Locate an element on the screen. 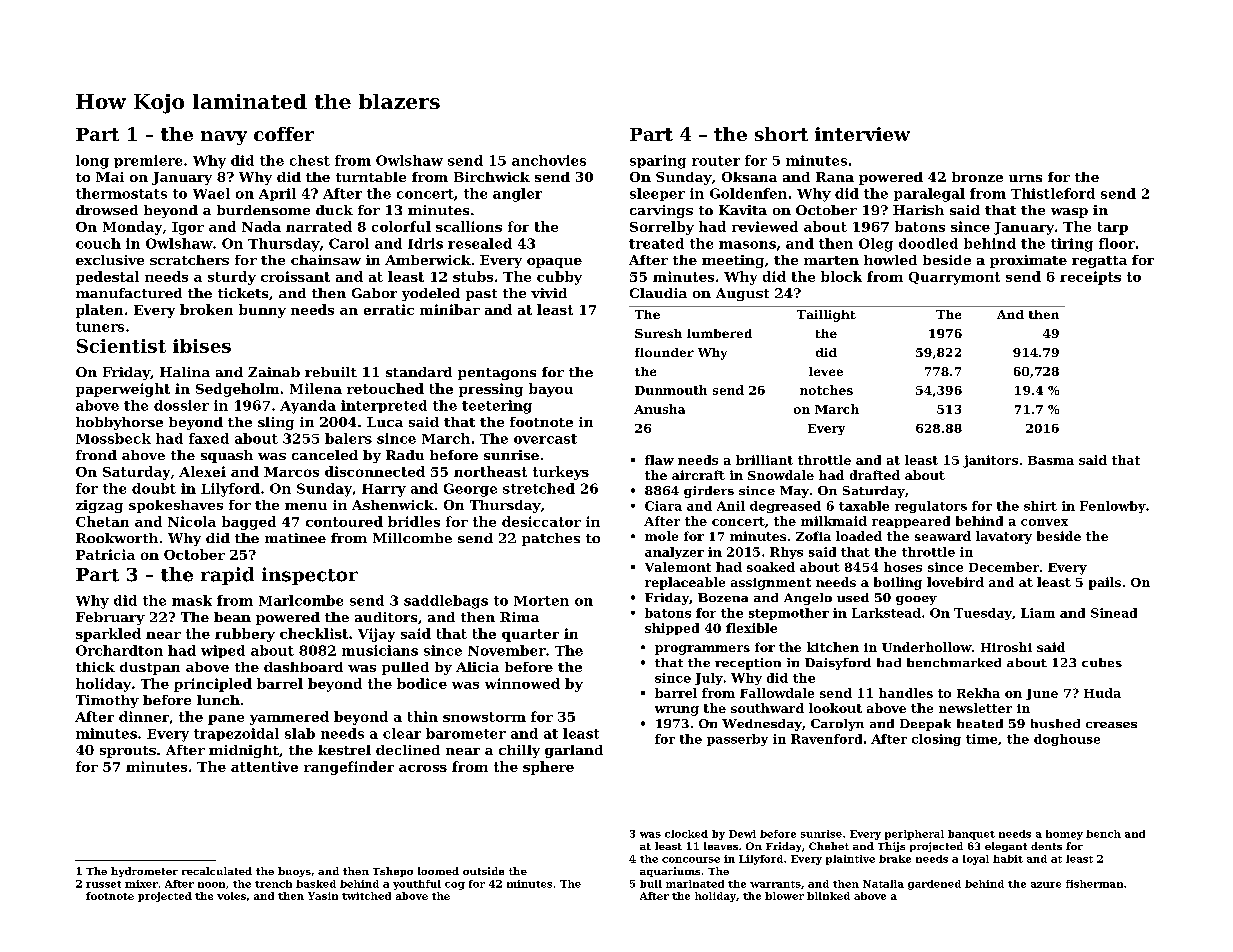 The image size is (1233, 952). blinked is located at coordinates (828, 896).
